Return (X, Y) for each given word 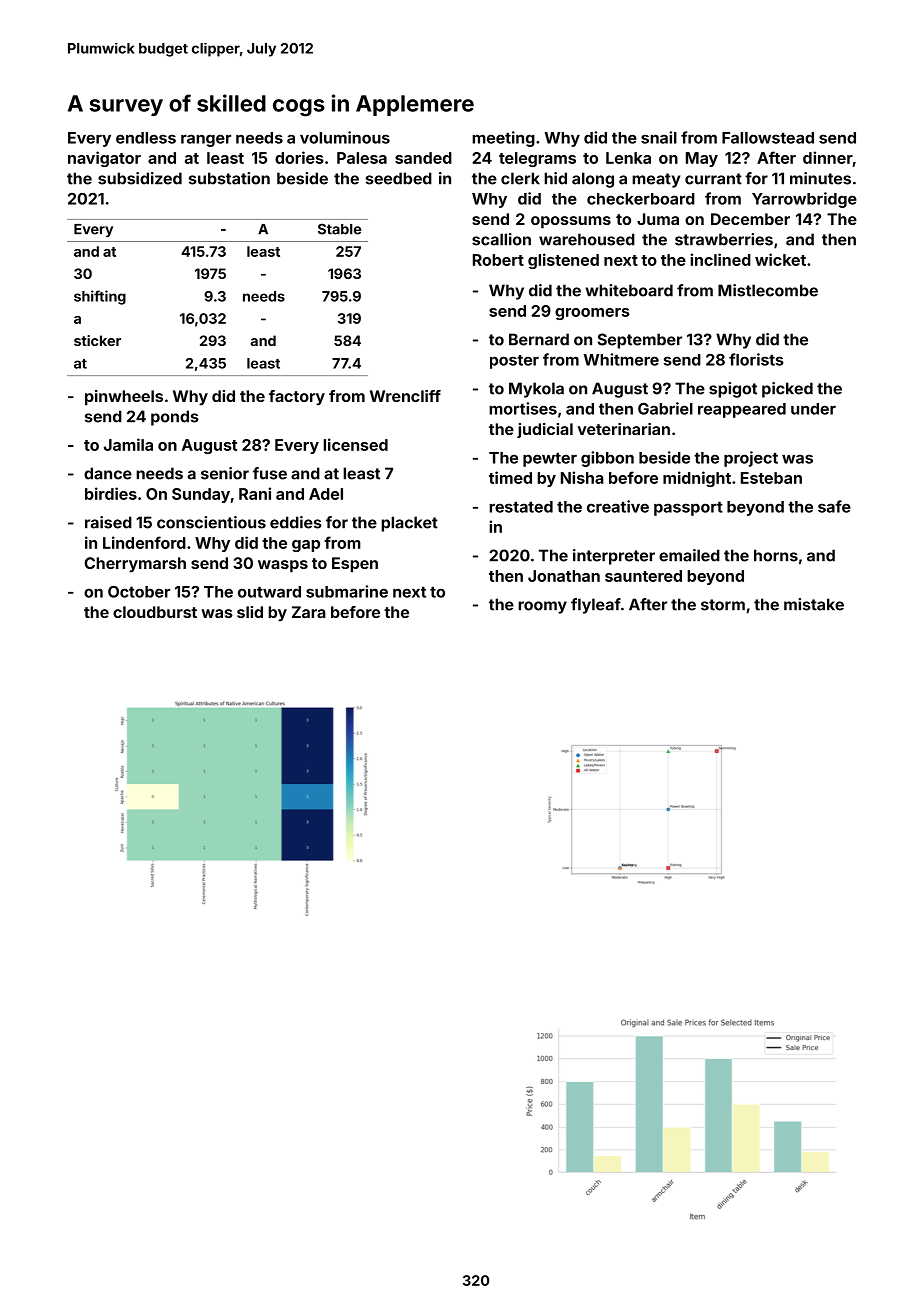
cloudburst (155, 612)
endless (146, 138)
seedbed (399, 178)
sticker (97, 340)
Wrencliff (405, 396)
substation (229, 178)
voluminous (345, 137)
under (813, 409)
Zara (308, 612)
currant (713, 179)
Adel (326, 494)
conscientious (211, 522)
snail (659, 137)
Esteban (771, 478)
